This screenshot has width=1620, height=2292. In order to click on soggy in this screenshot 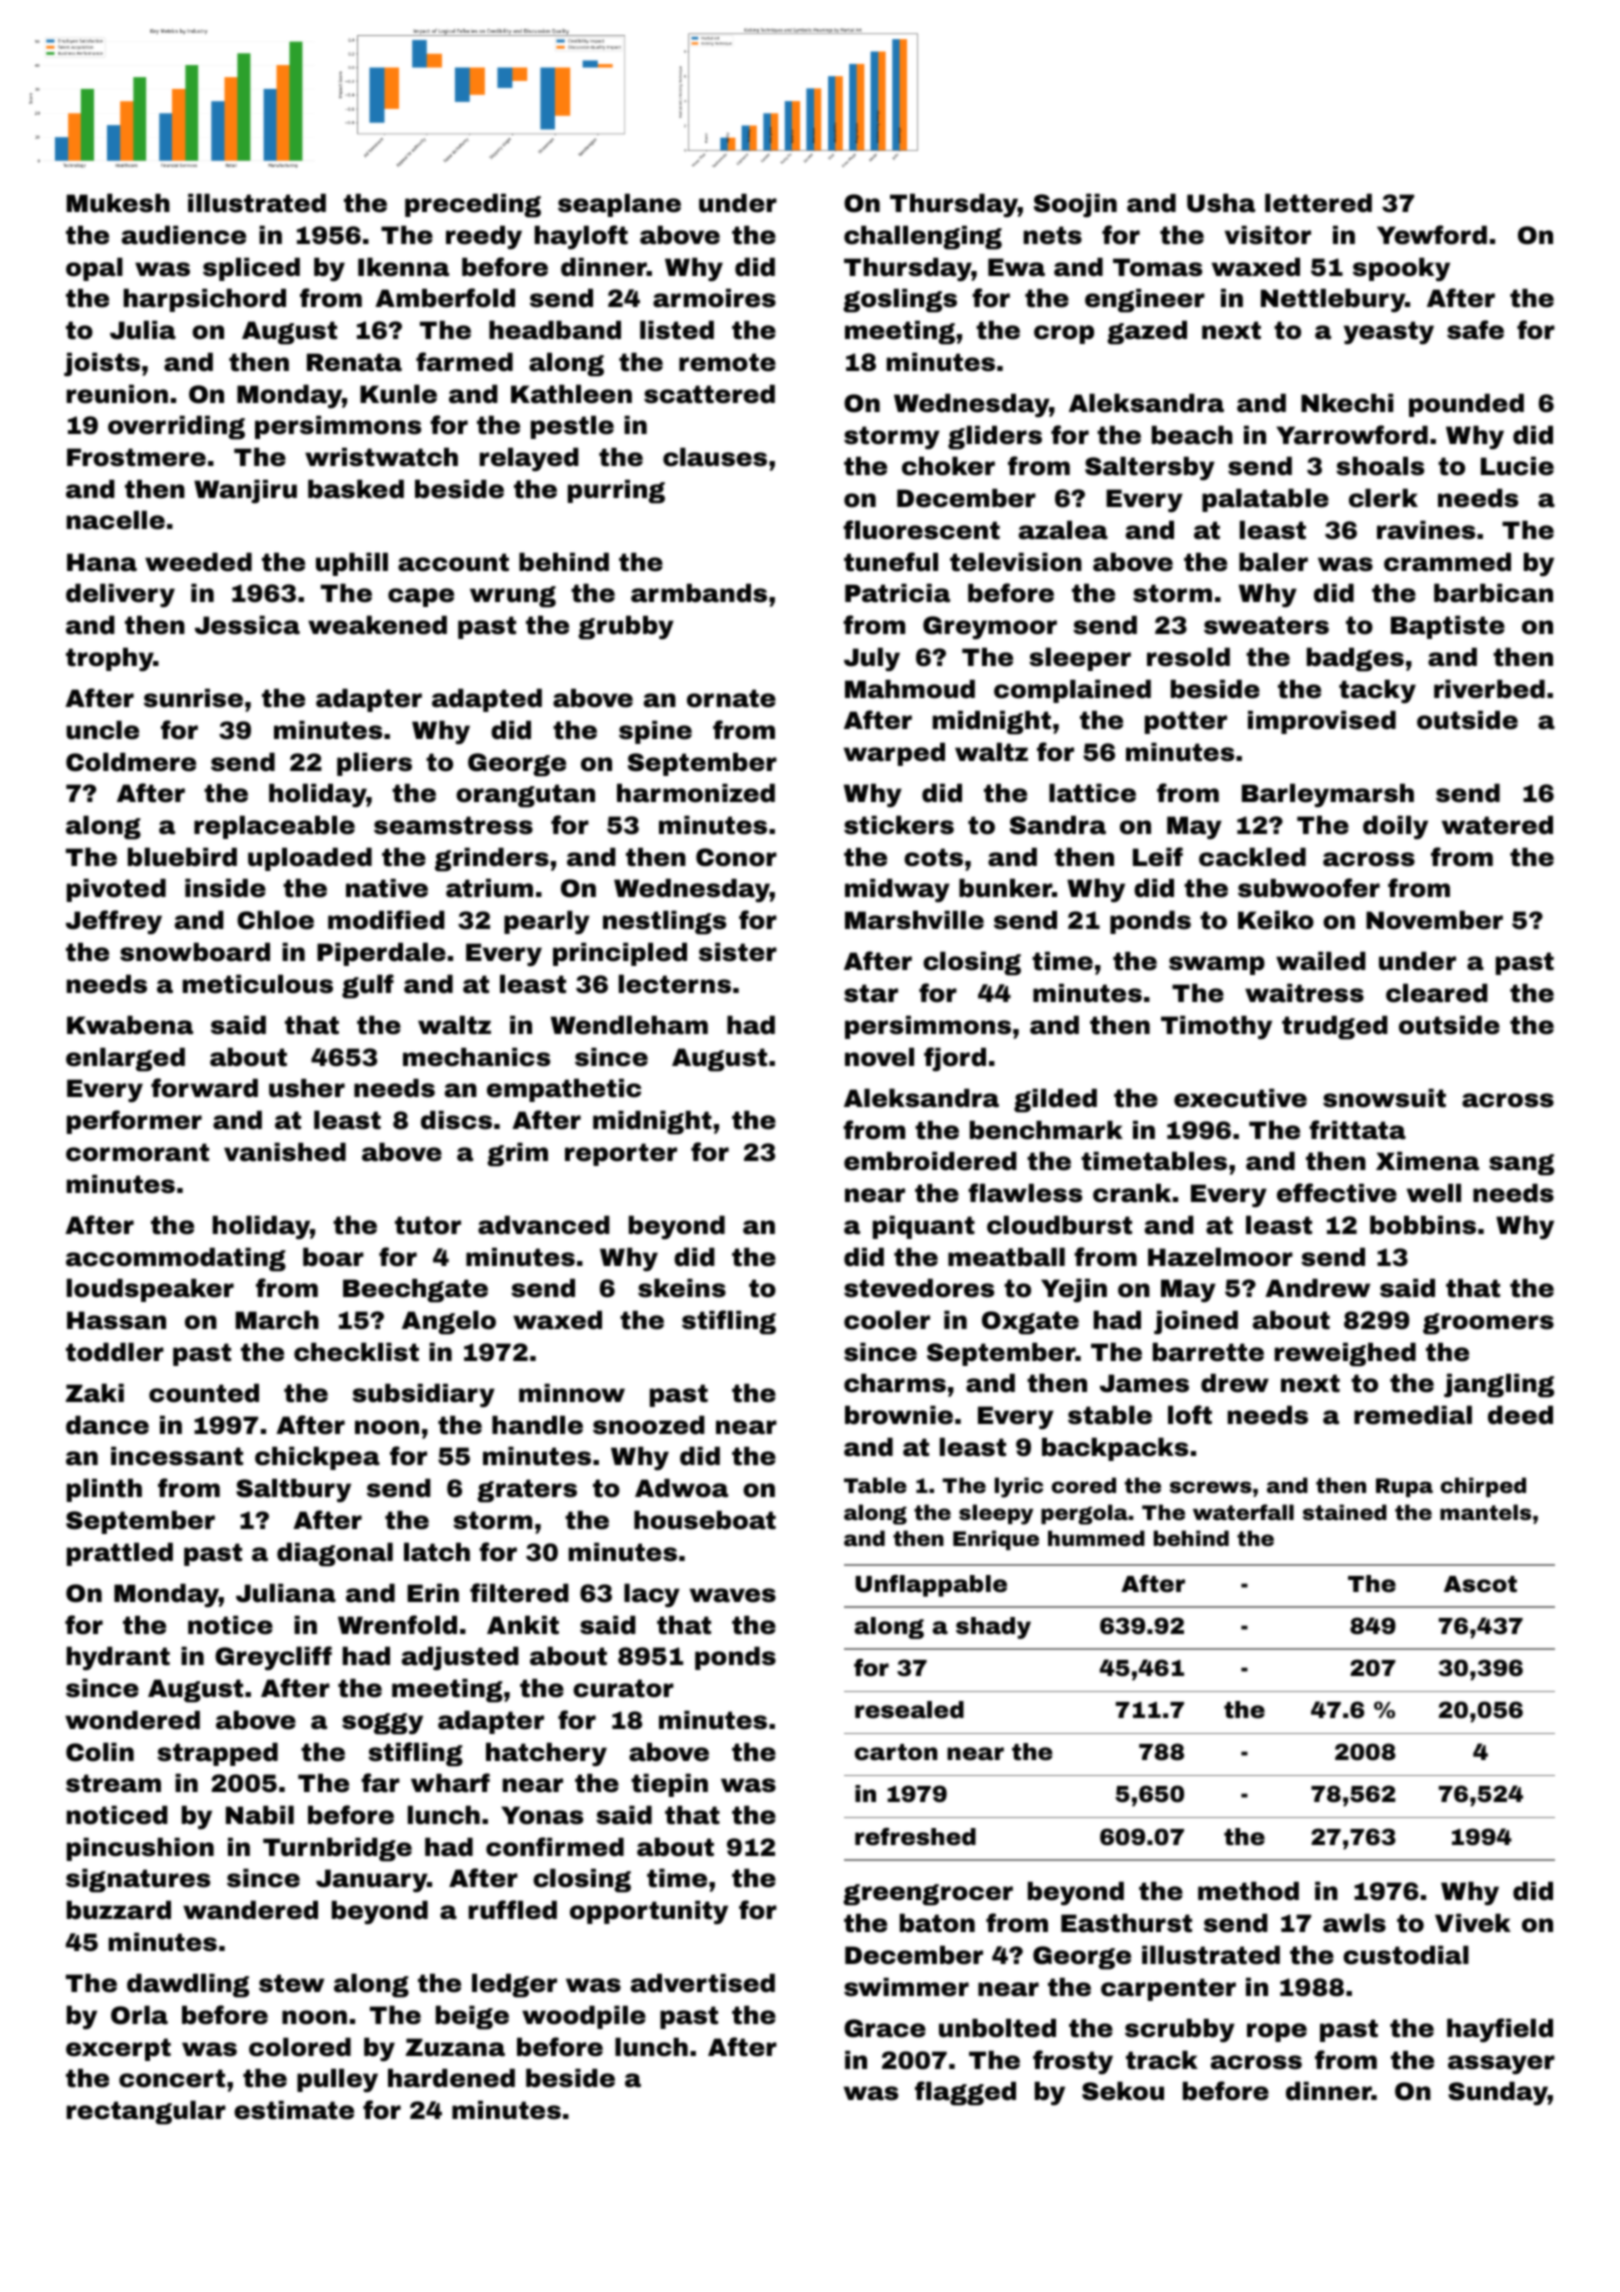, I will do `click(382, 1724)`.
